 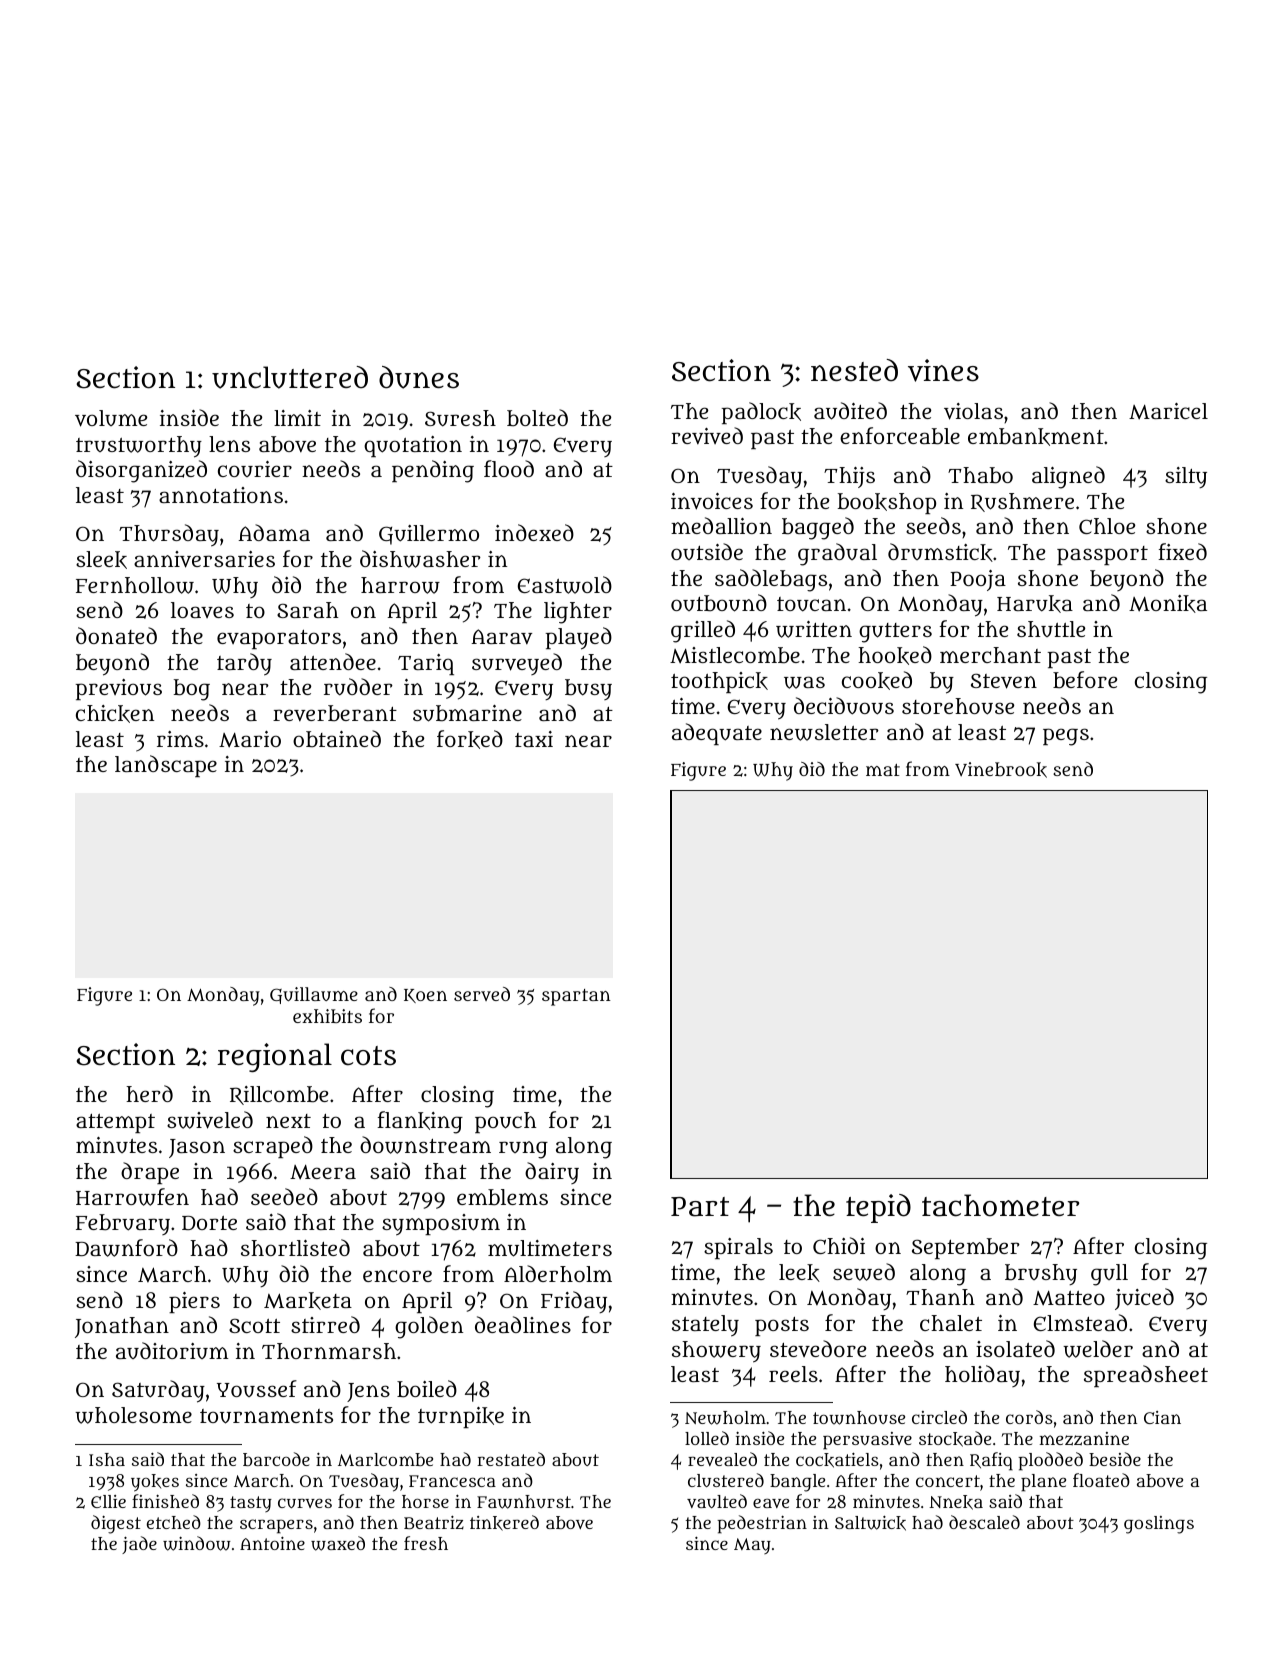 What do you see at coordinates (752, 1546) in the document?
I see `May` at bounding box center [752, 1546].
